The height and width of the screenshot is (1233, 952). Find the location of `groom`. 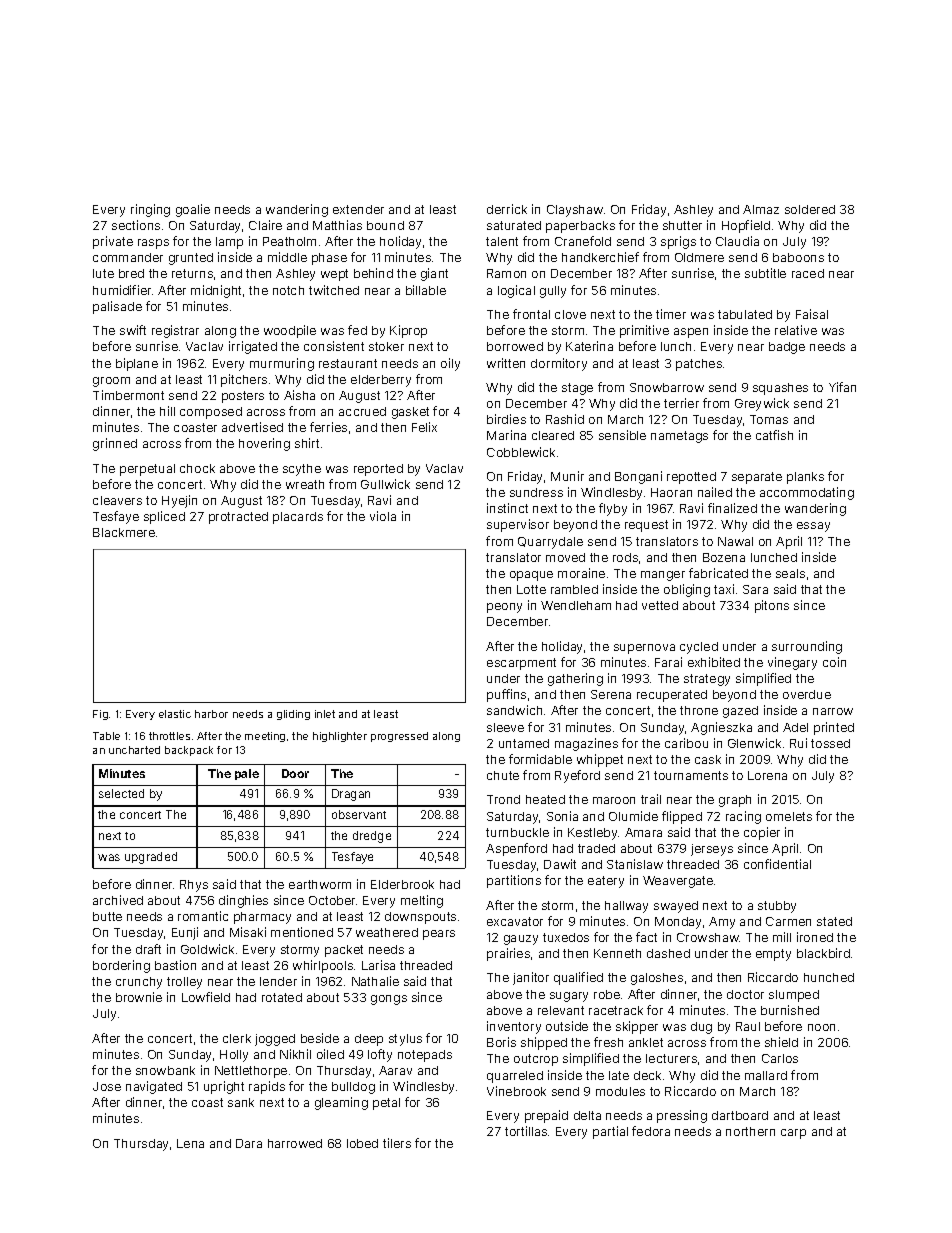

groom is located at coordinates (111, 382).
